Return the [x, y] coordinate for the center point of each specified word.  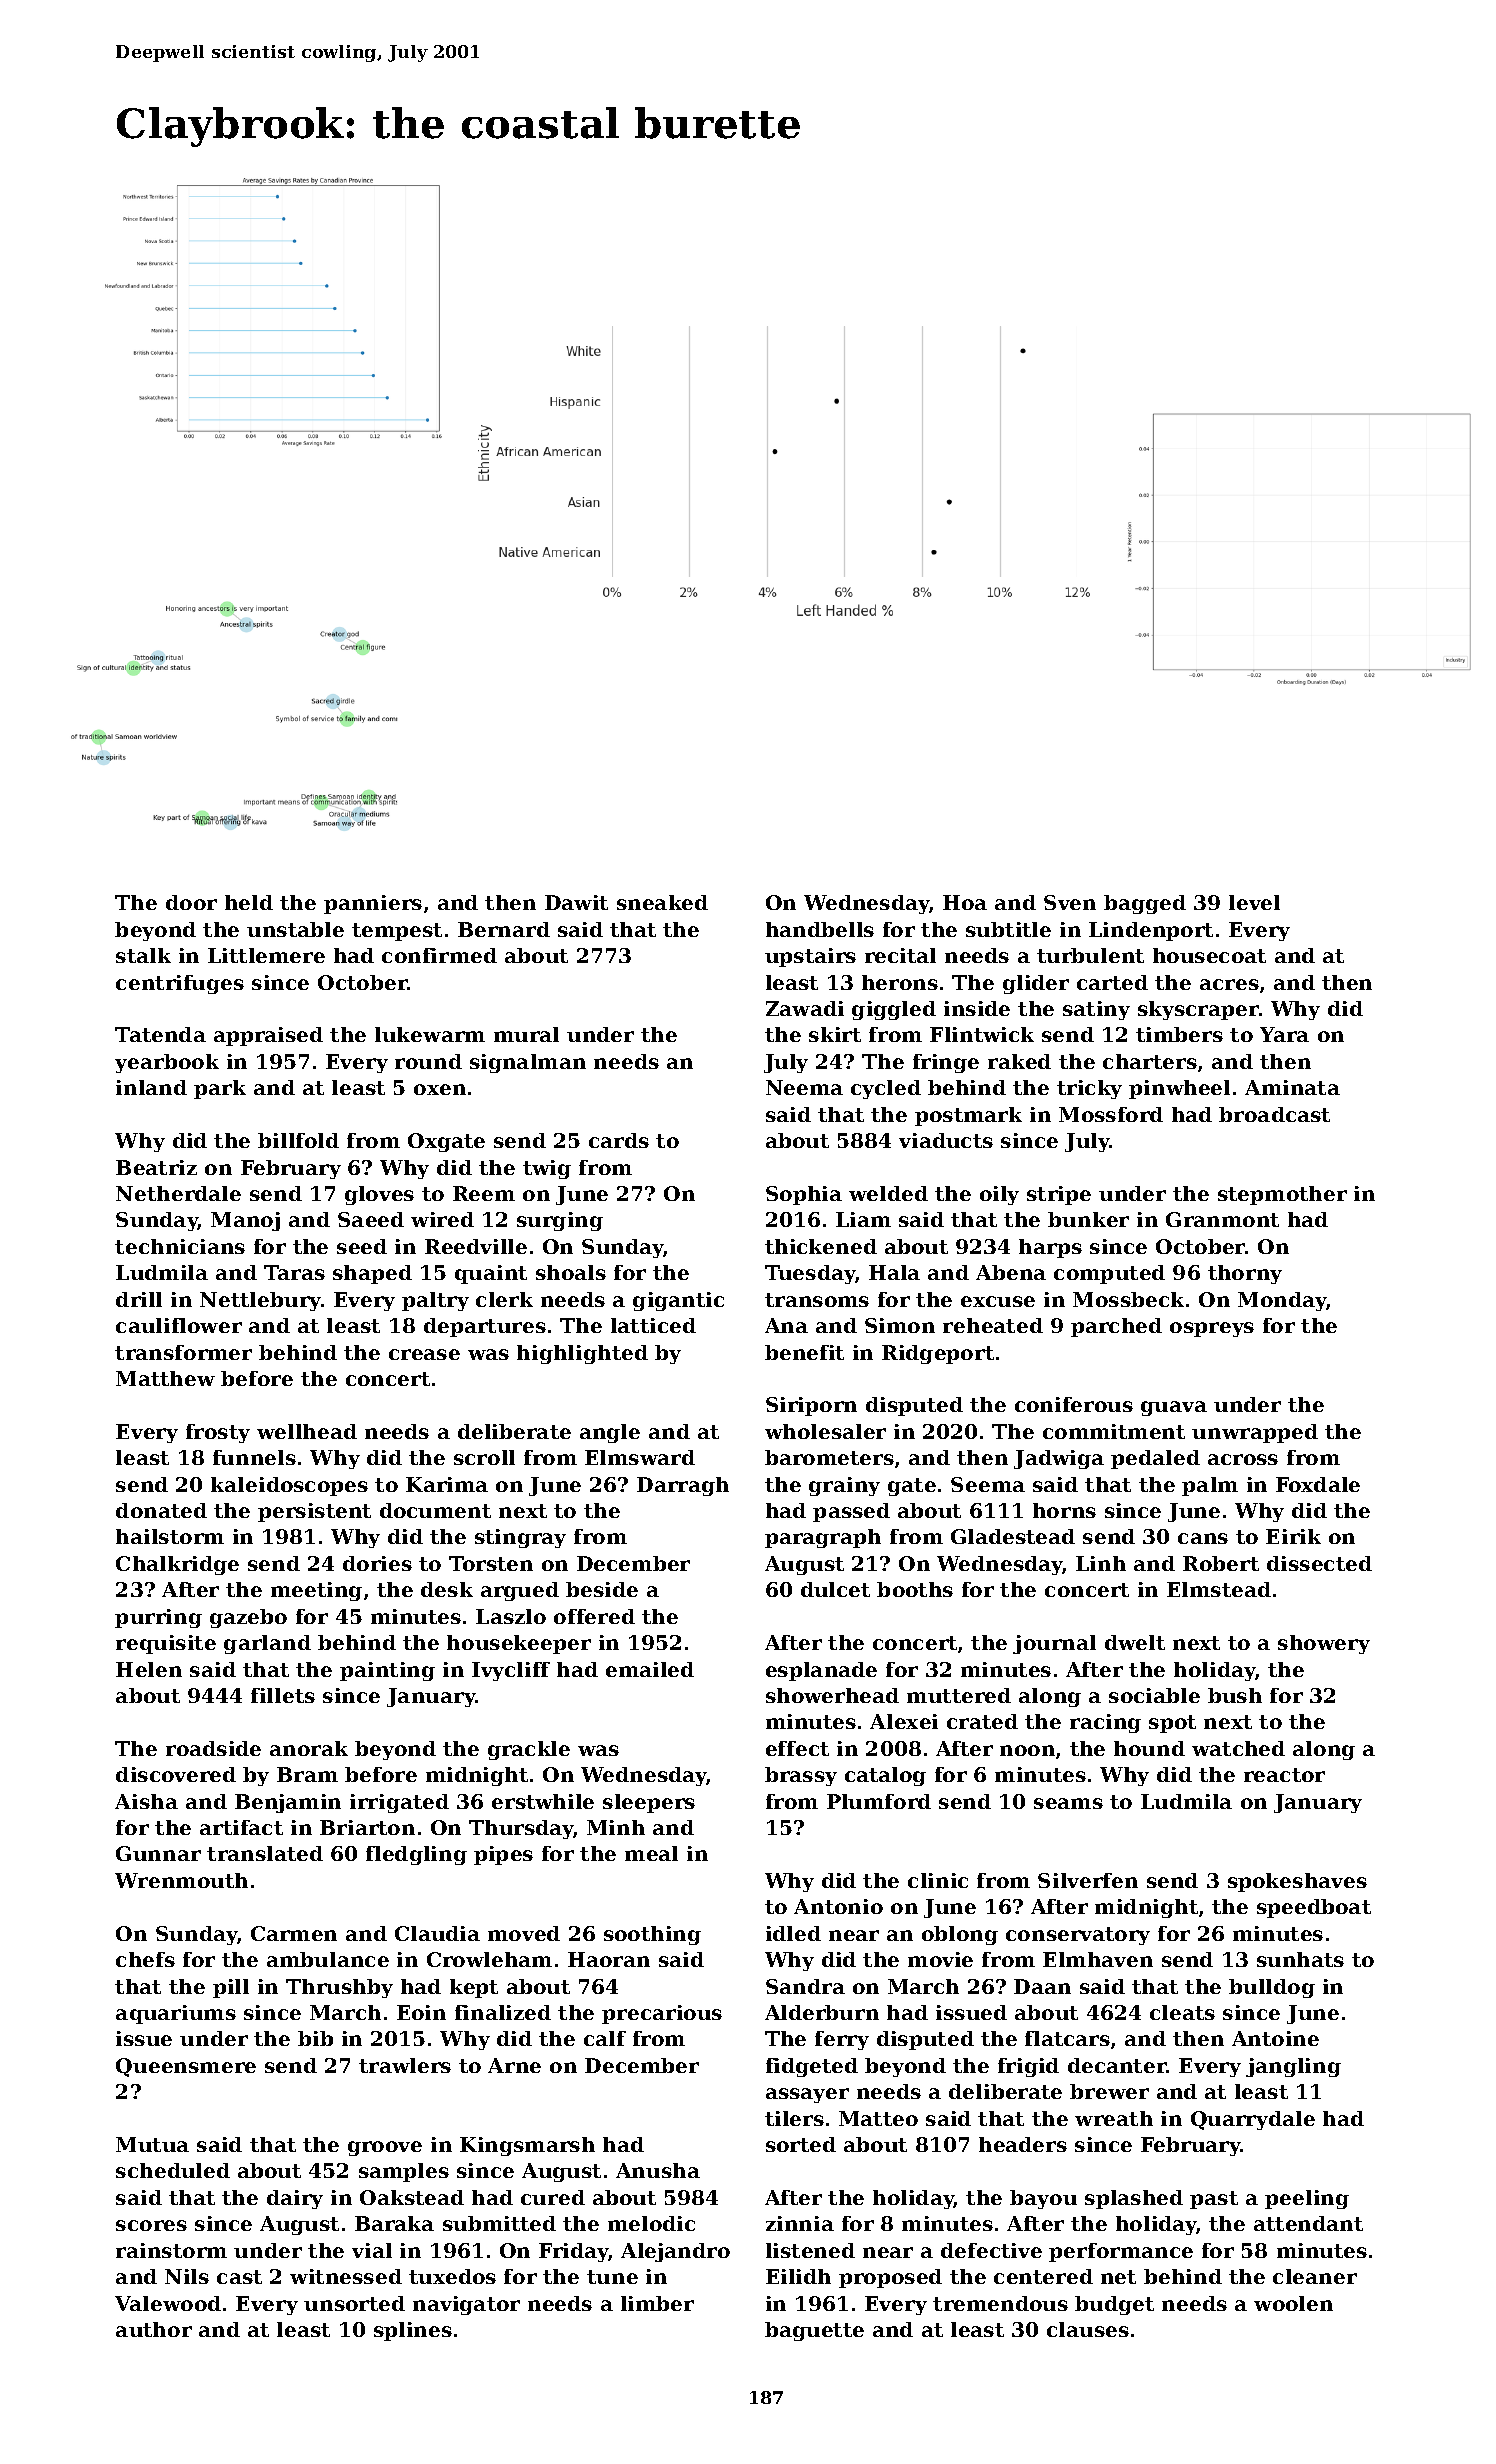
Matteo [878, 2118]
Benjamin [288, 1803]
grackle [529, 1750]
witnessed [346, 2276]
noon [1027, 1750]
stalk [143, 955]
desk [447, 1589]
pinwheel [1179, 1089]
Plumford [879, 1801]
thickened [821, 1246]
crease [424, 1354]
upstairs [810, 957]
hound [1149, 1748]
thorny [1245, 1274]
